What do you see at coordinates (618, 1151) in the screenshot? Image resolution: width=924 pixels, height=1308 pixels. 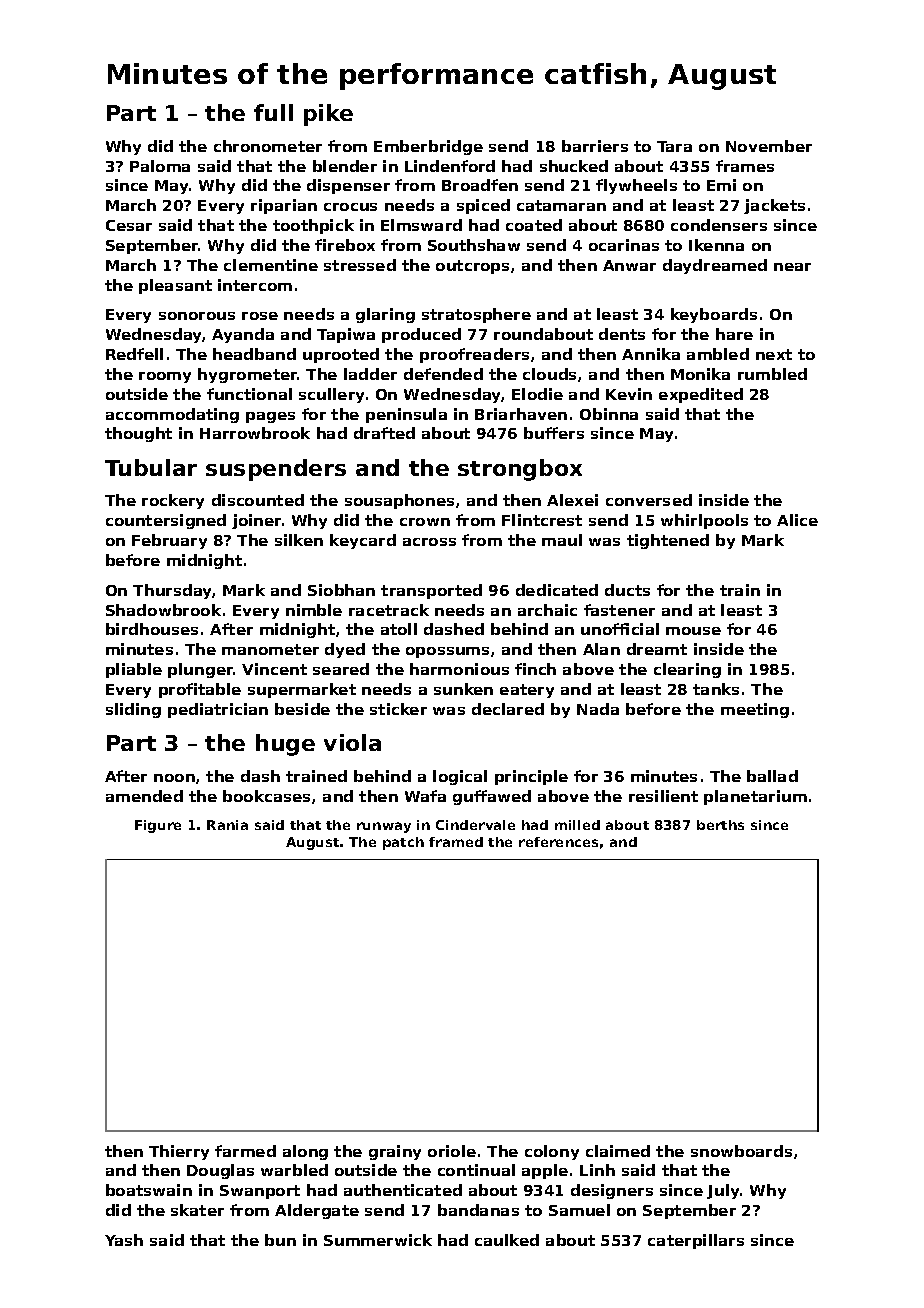 I see `claimed` at bounding box center [618, 1151].
